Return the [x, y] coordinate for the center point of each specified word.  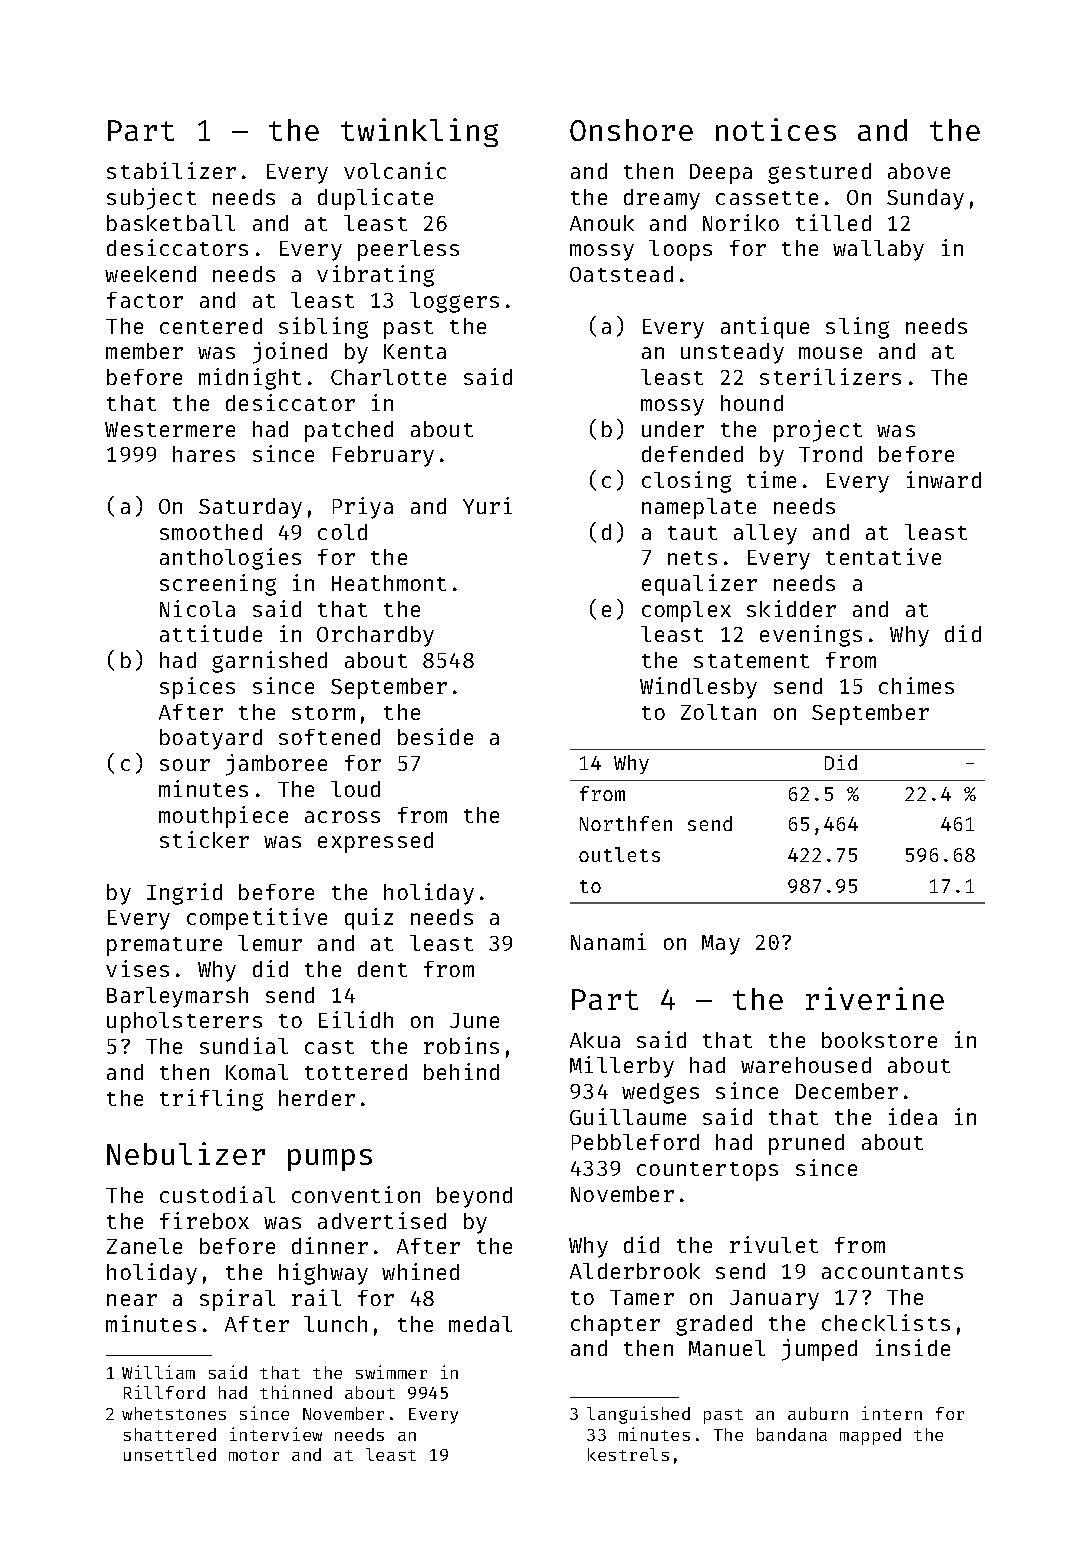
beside [435, 736]
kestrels [628, 1454]
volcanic [395, 170]
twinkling [419, 132]
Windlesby [698, 688]
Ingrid [184, 894]
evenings [811, 636]
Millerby [622, 1067]
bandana [792, 1434]
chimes [916, 685]
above [919, 171]
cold [342, 532]
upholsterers [184, 1022]
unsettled [170, 1454]
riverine [875, 998]
